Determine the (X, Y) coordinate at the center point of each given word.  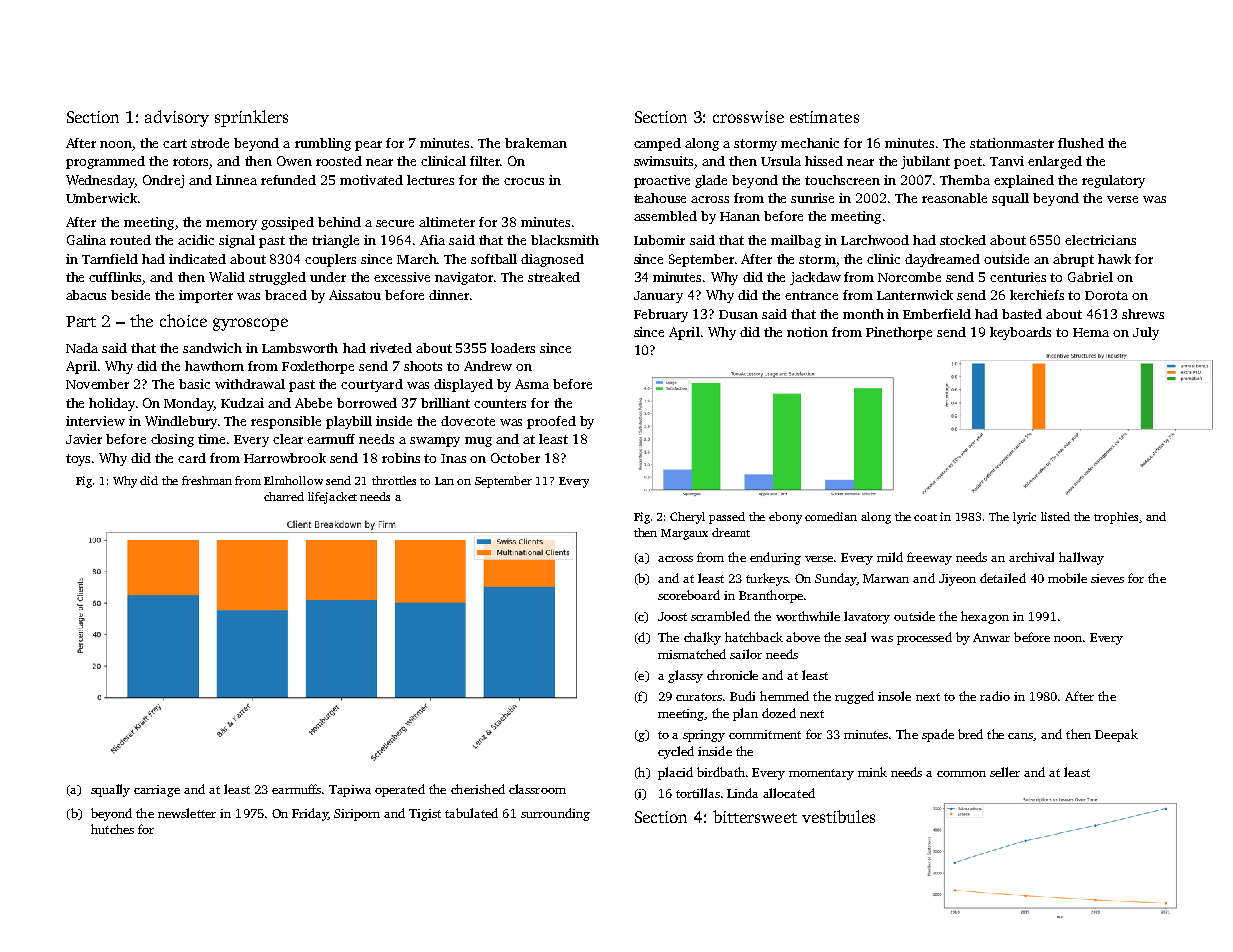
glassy (685, 676)
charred (284, 496)
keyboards (1020, 333)
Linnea (236, 180)
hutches (112, 829)
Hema (1091, 332)
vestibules (838, 816)
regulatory (1113, 181)
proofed (551, 422)
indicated (197, 259)
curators (699, 697)
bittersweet (755, 816)
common (961, 774)
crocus (524, 181)
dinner (449, 295)
